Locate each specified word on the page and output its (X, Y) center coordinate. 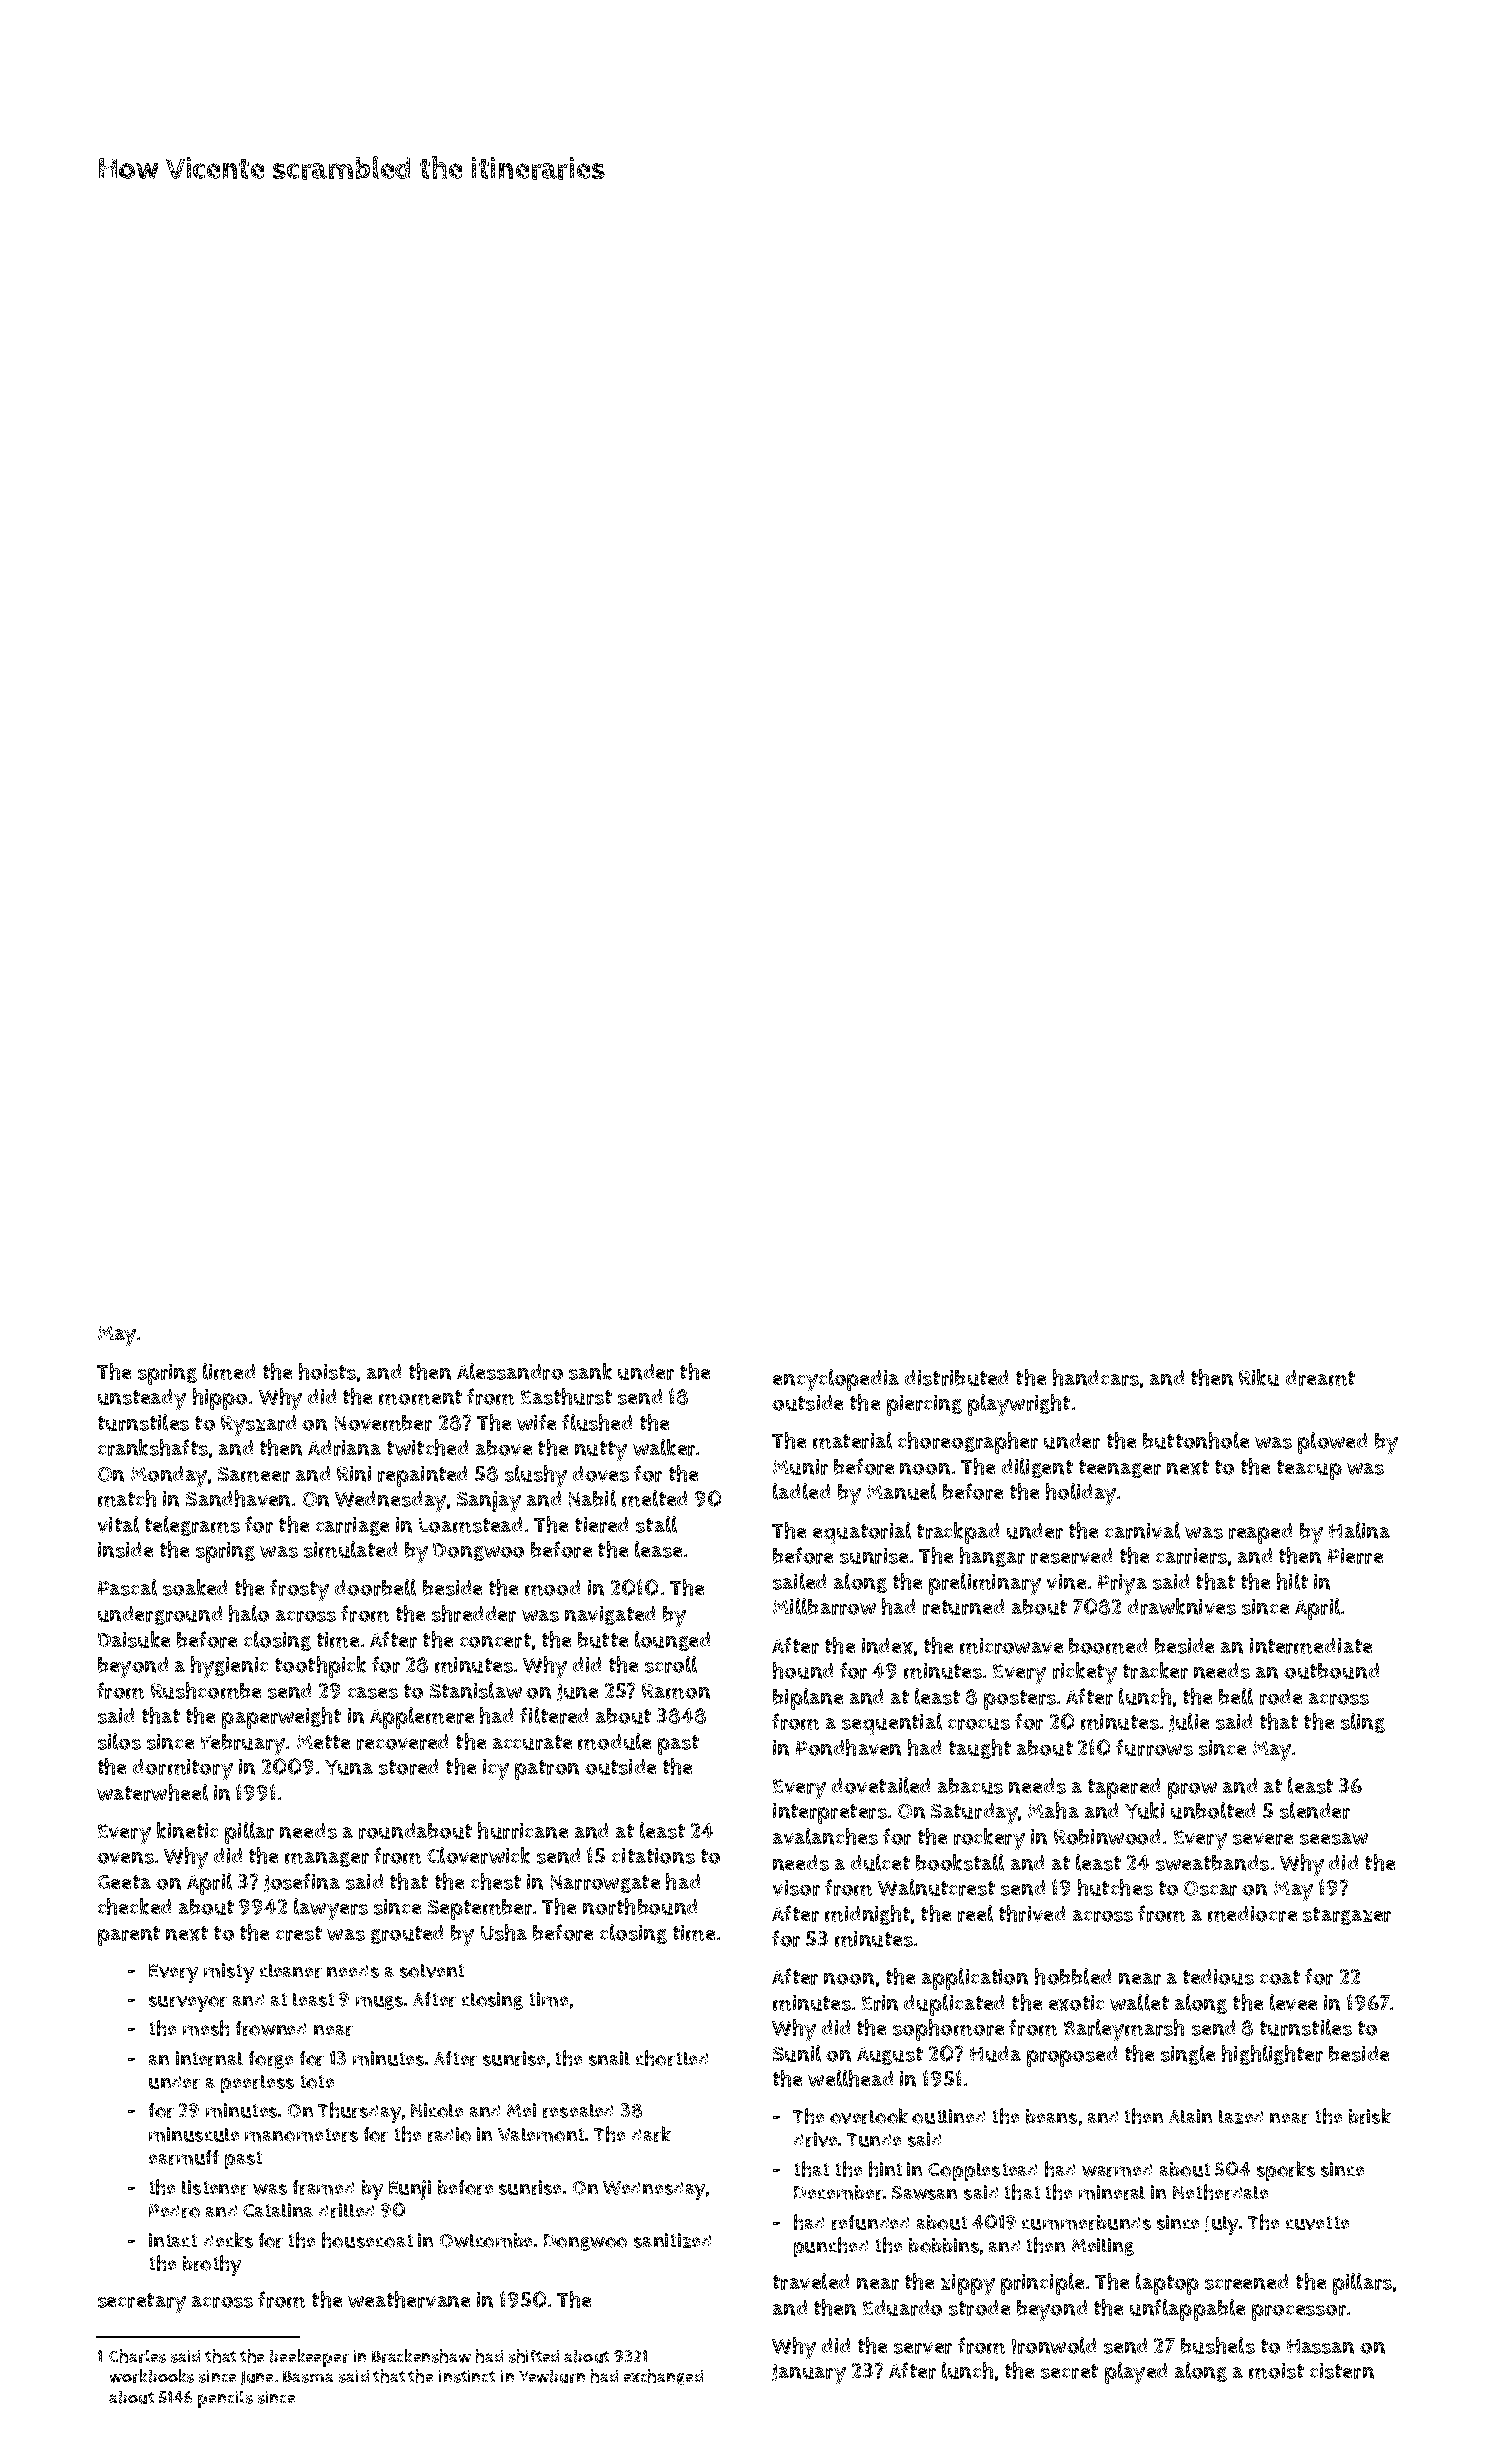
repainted (422, 1476)
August (890, 2056)
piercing (924, 1405)
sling (1363, 1723)
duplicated (954, 2005)
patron (547, 1770)
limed (229, 1371)
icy (496, 1769)
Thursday (359, 2112)
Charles (137, 2356)
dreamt (1320, 1378)
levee (1293, 2002)
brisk (1370, 2116)
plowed (1332, 1443)
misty (229, 1973)
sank (590, 1371)
